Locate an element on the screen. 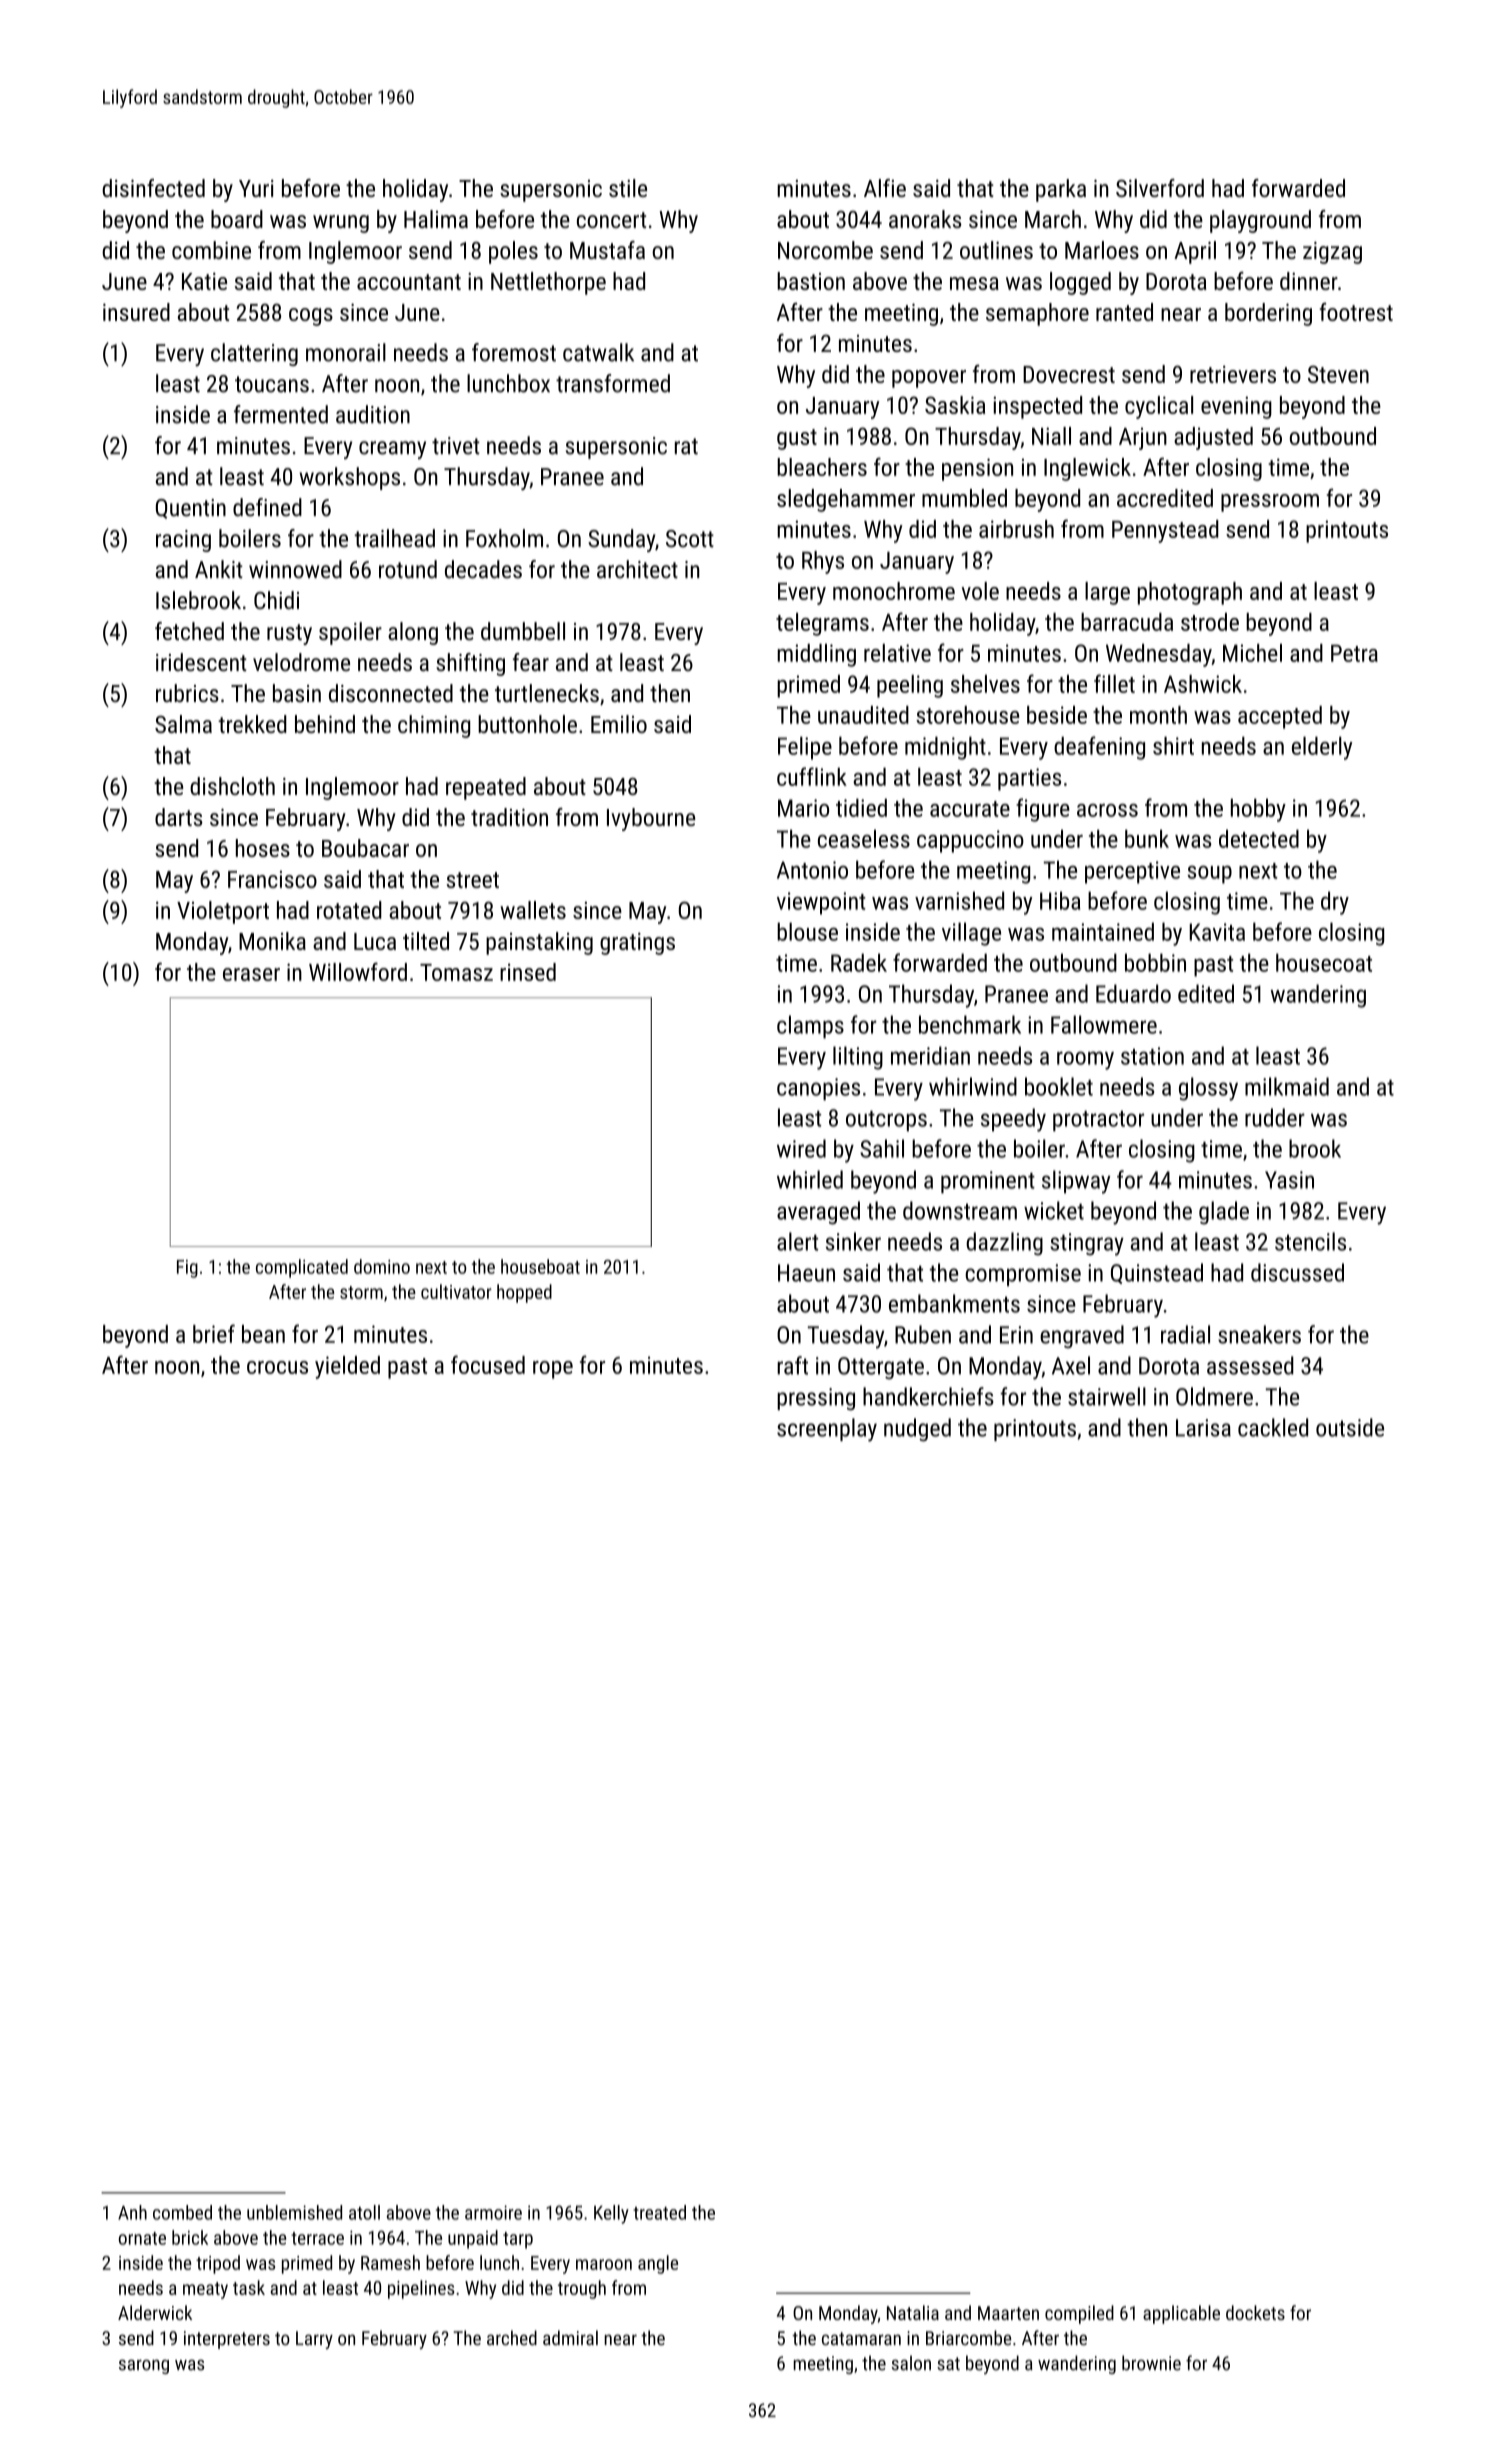 The width and height of the screenshot is (1496, 2464). Michel is located at coordinates (1252, 653).
